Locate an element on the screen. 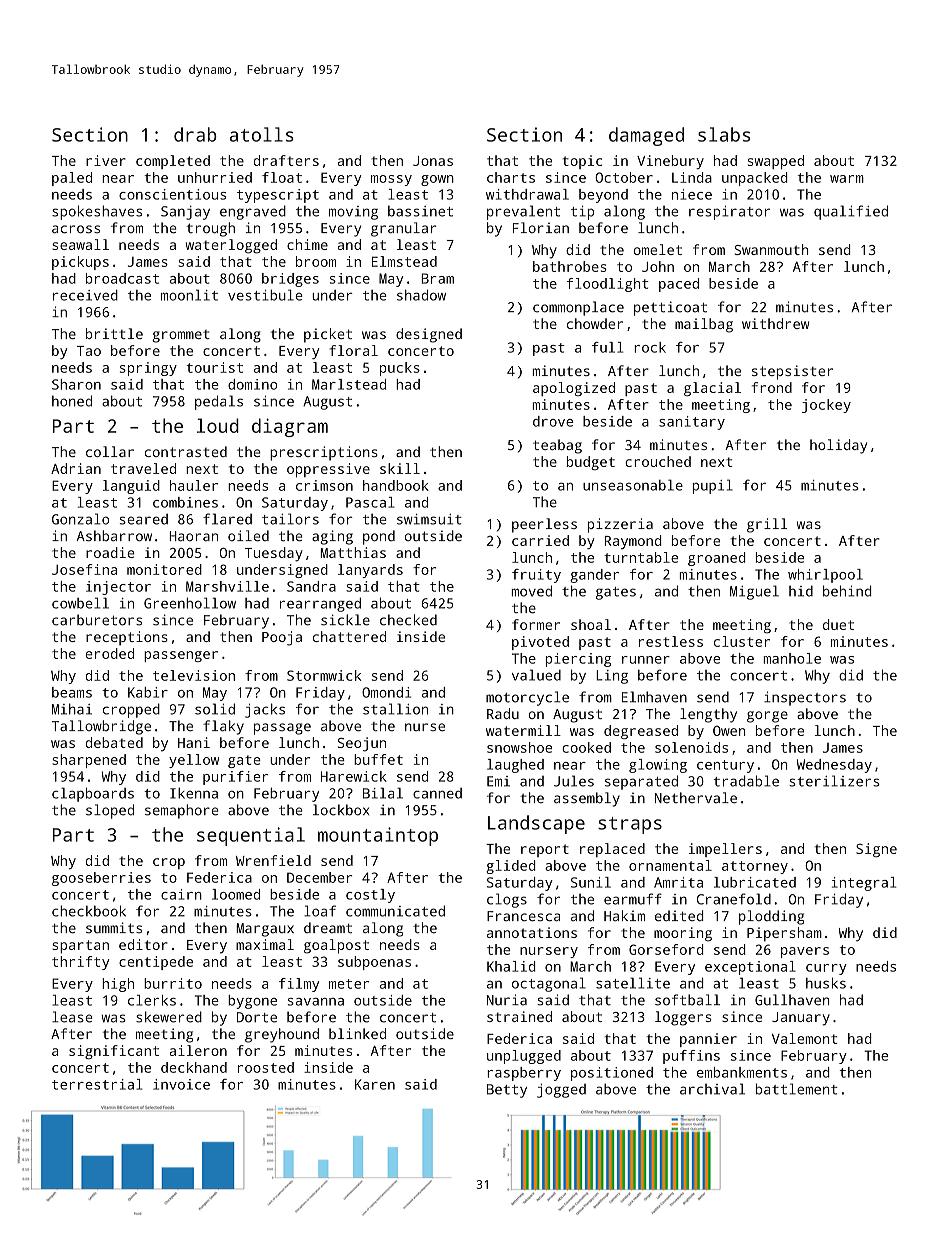 The height and width of the screenshot is (1233, 952). Radu is located at coordinates (503, 713).
